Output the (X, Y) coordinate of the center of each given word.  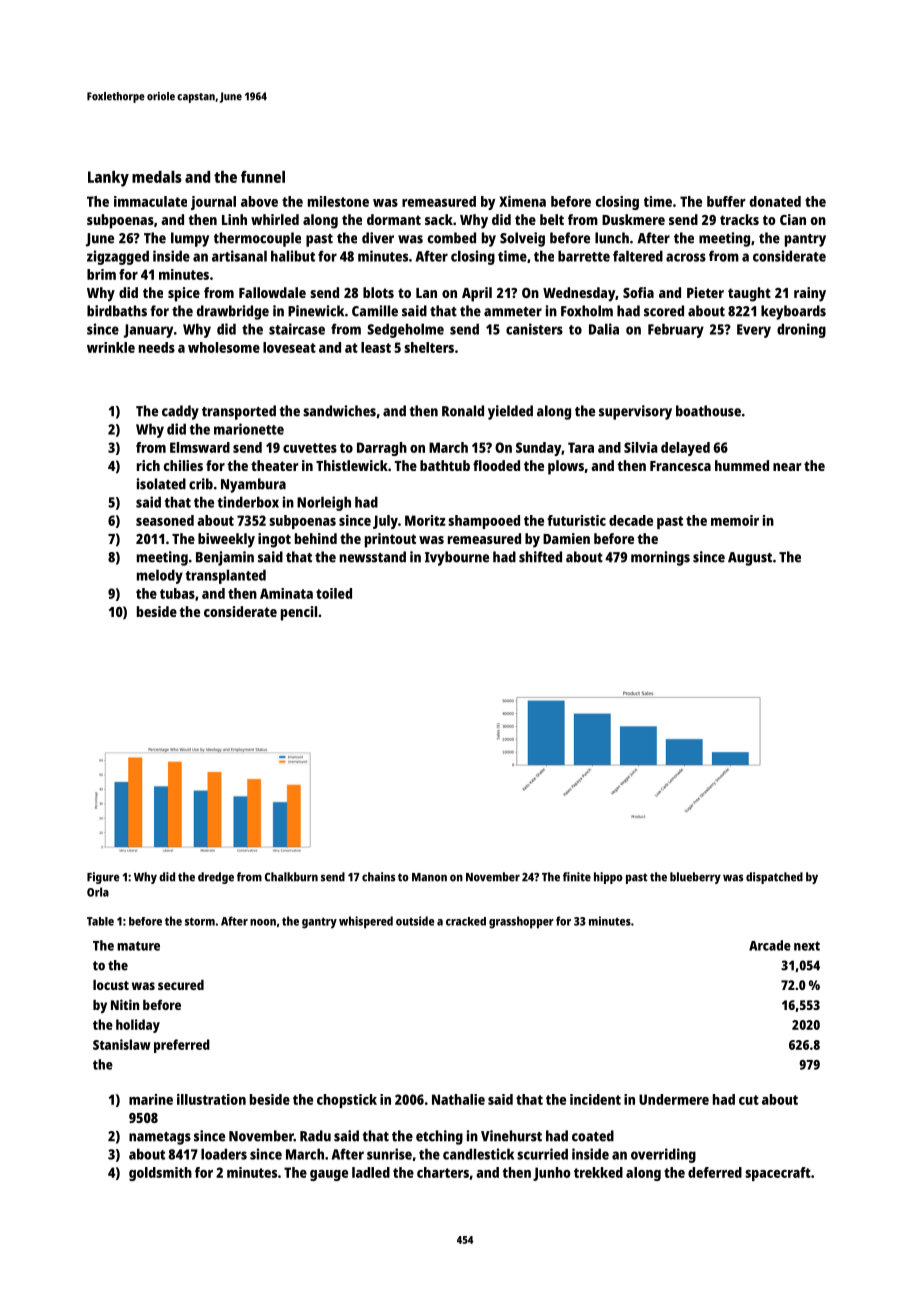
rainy (810, 294)
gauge (329, 1175)
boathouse (708, 411)
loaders (224, 1154)
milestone (338, 201)
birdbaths (117, 311)
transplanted (226, 576)
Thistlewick (352, 465)
